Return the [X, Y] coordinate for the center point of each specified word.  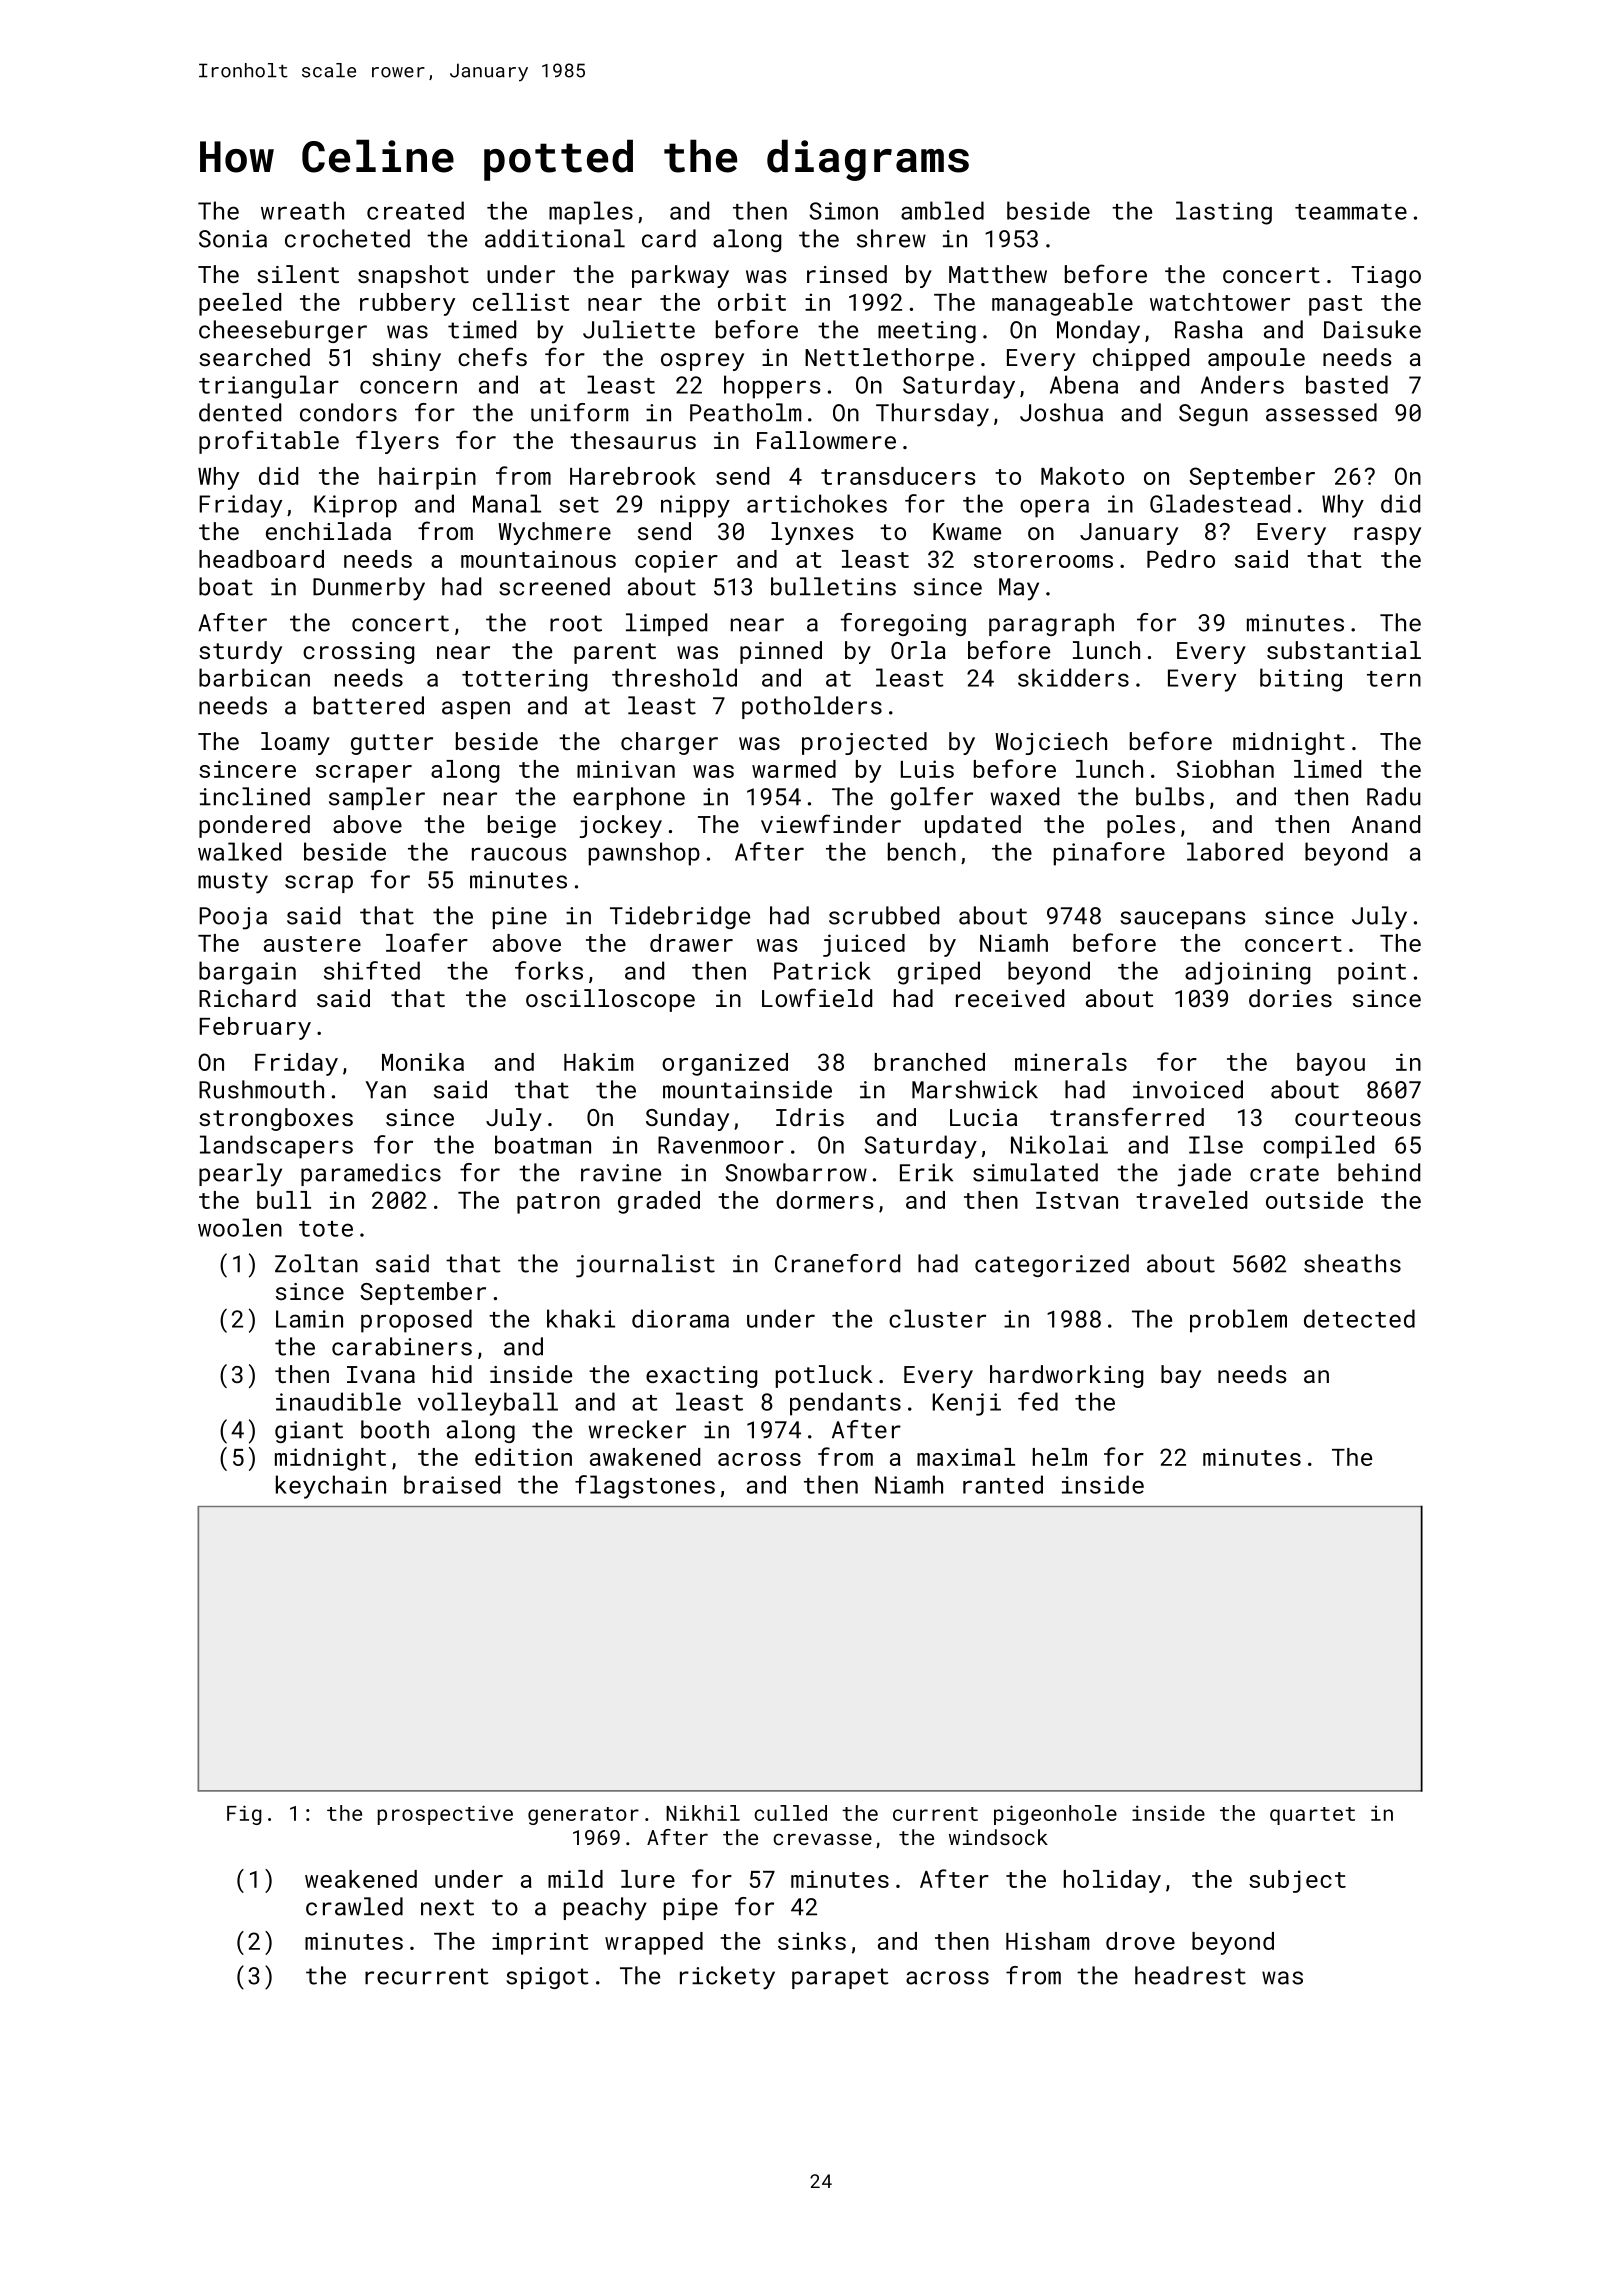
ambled [942, 210]
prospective [445, 1815]
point [1372, 973]
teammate [1351, 212]
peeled [240, 304]
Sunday [687, 1119]
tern [1394, 679]
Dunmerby [369, 589]
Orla [918, 650]
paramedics [371, 1174]
